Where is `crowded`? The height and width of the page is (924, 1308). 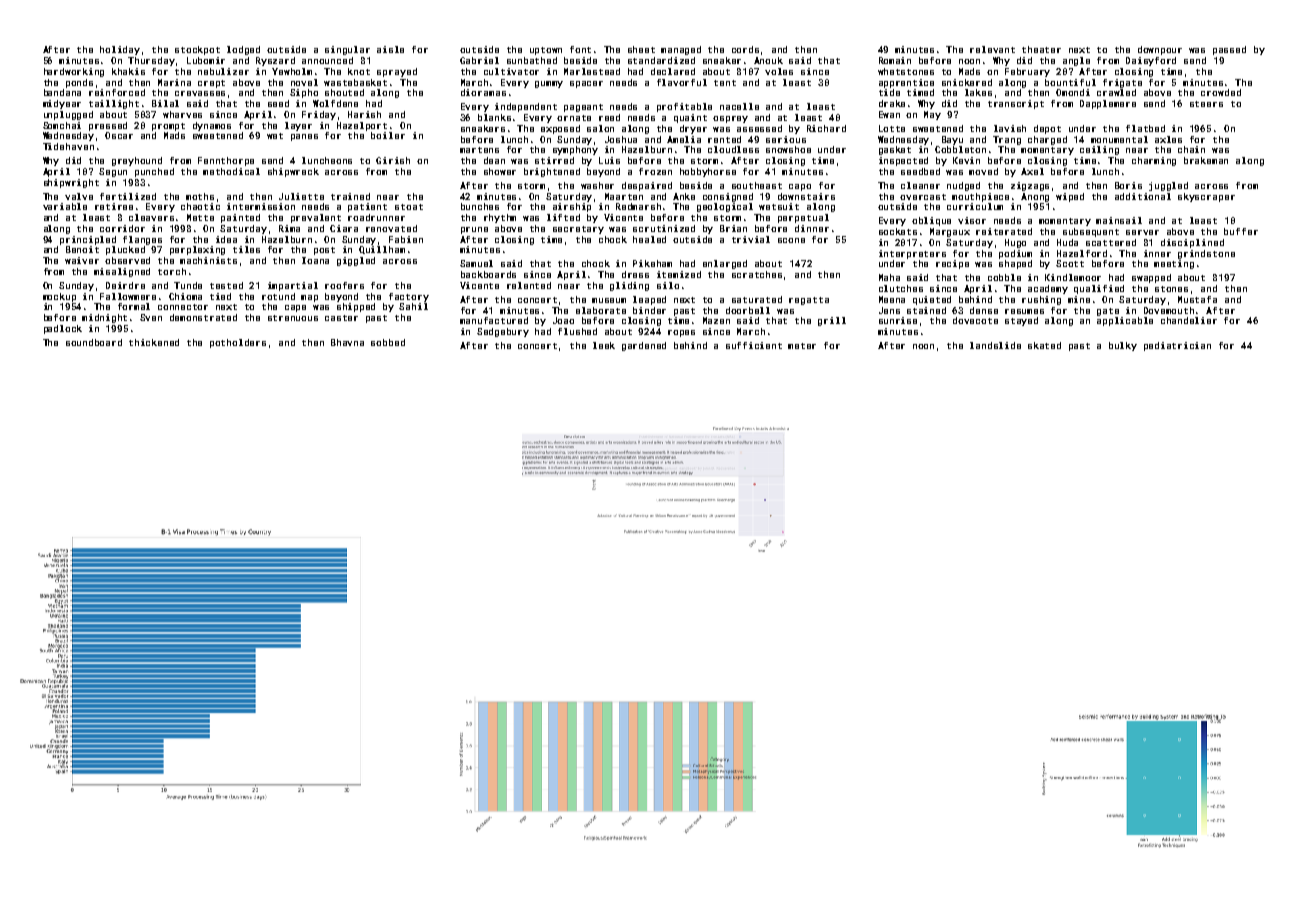 crowded is located at coordinates (1221, 92).
